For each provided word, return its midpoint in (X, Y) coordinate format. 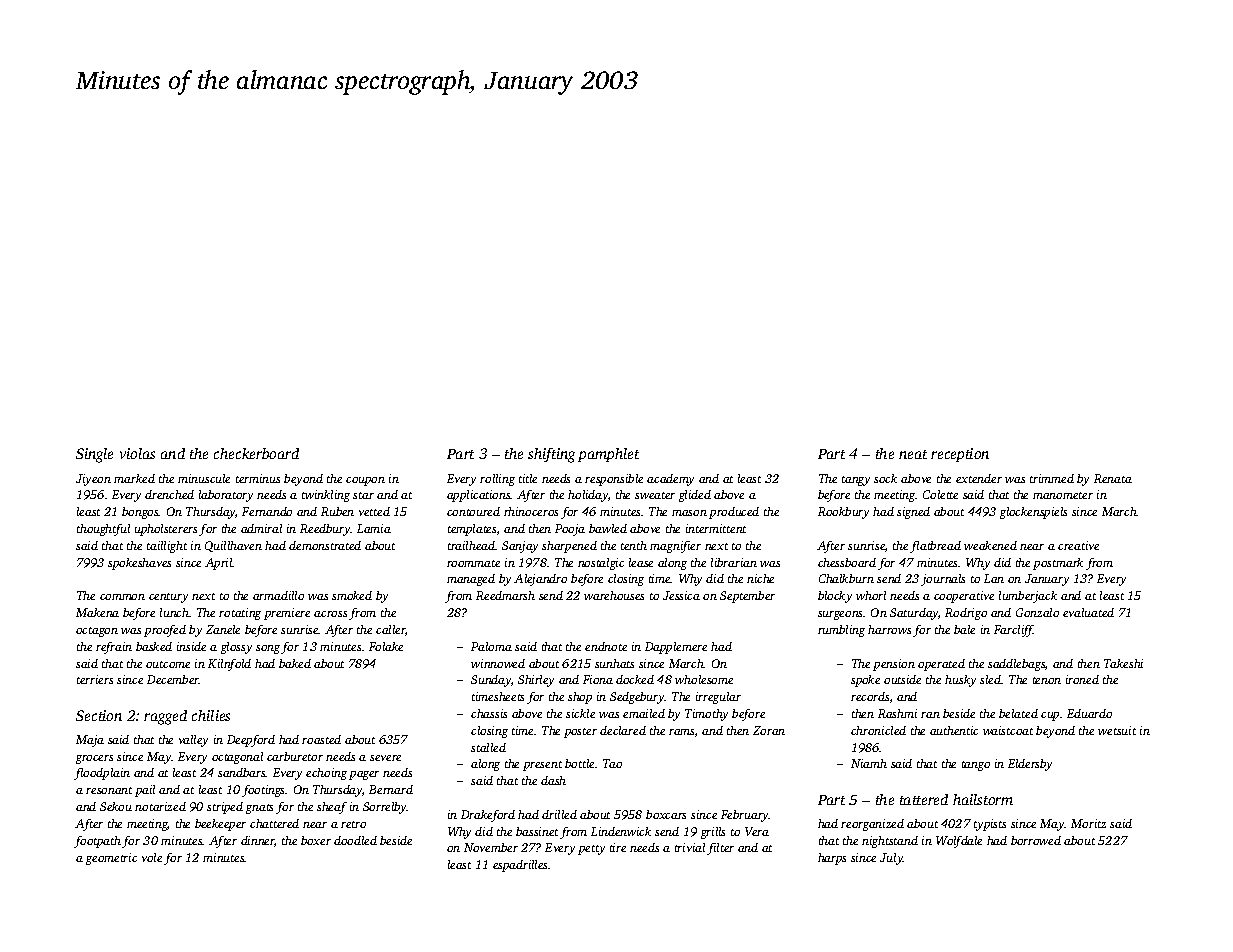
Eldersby (1030, 765)
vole (152, 857)
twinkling (326, 496)
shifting (551, 455)
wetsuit (1117, 730)
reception (960, 455)
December (173, 679)
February (745, 816)
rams (681, 732)
